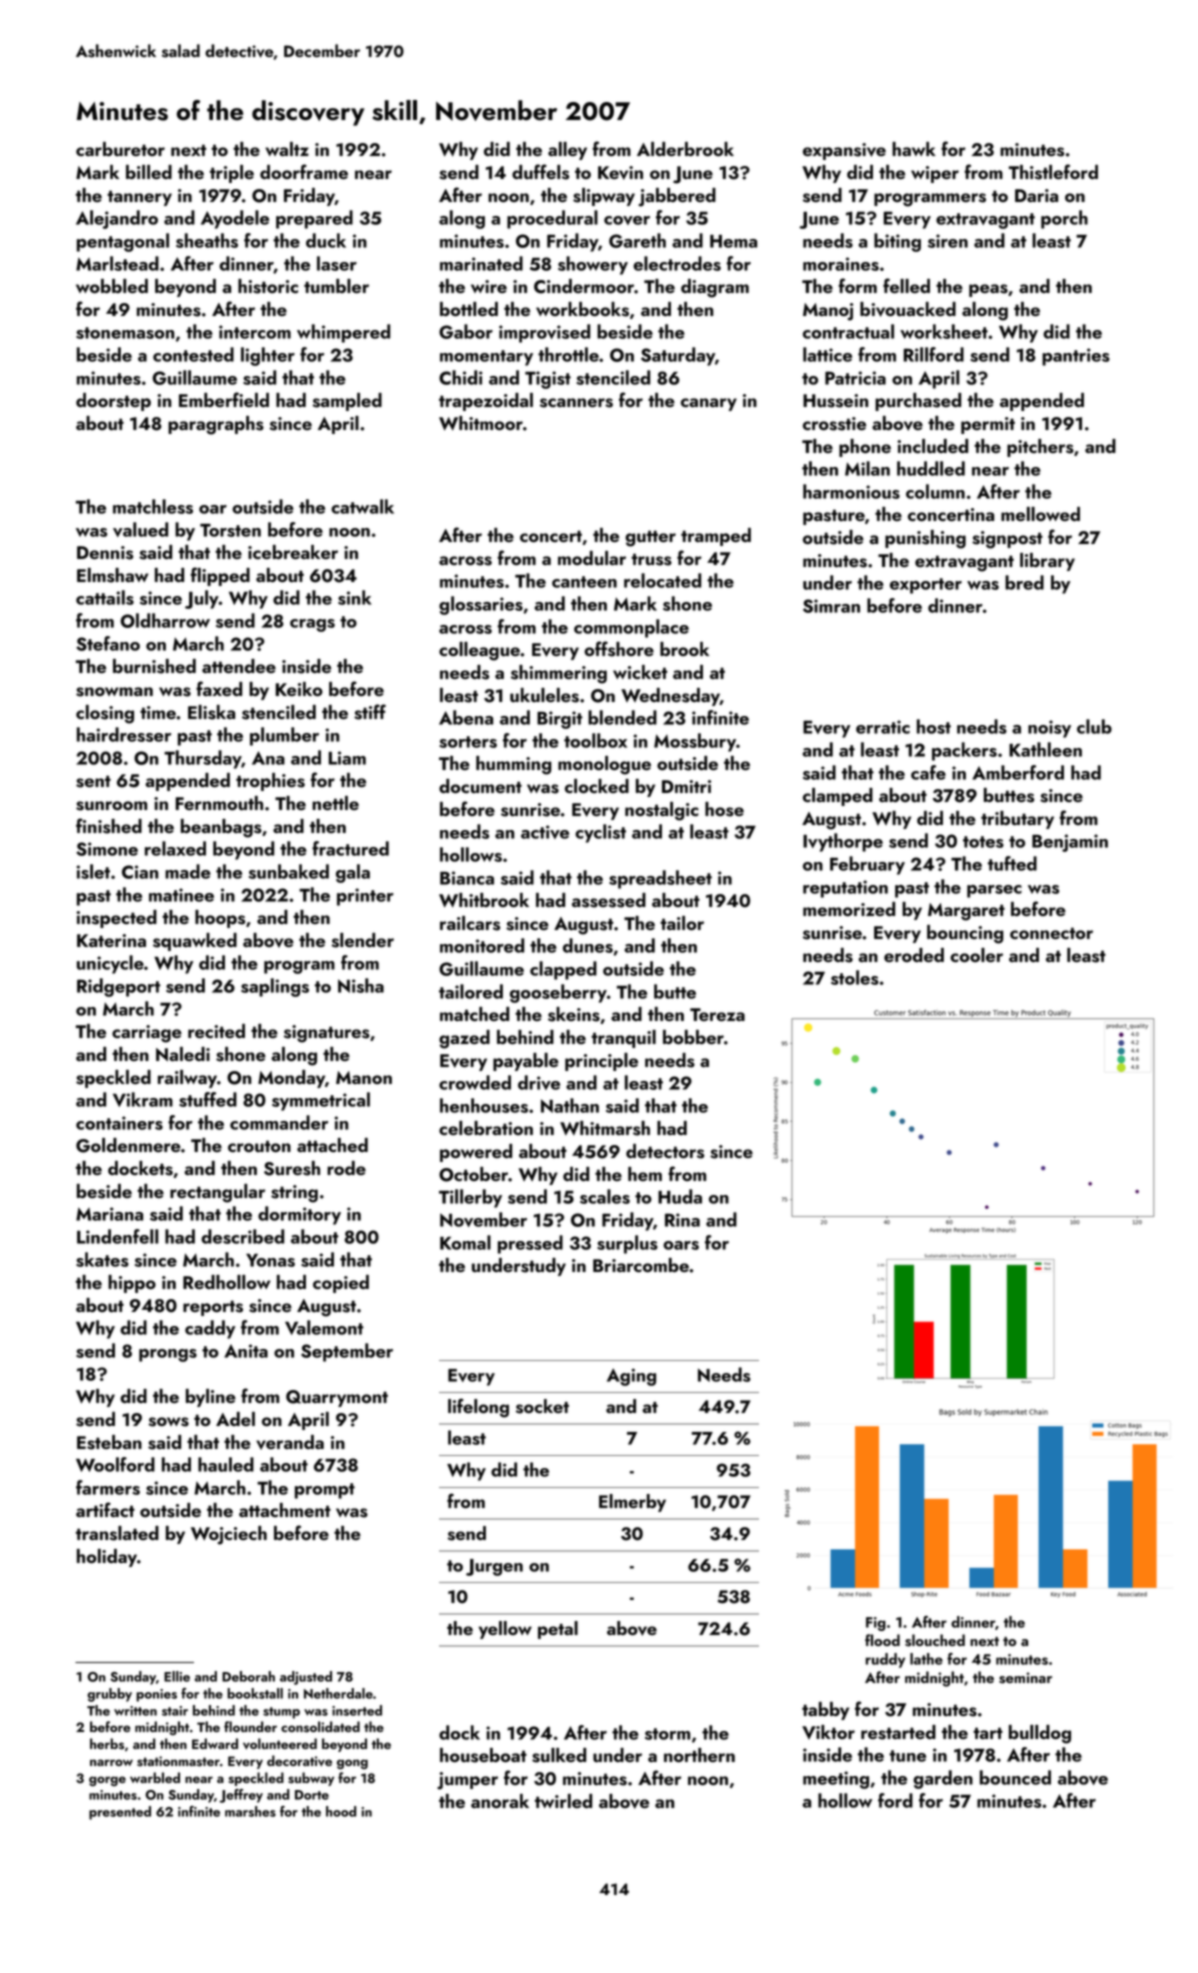 The height and width of the screenshot is (1973, 1198). I want to click on matchless, so click(153, 506).
